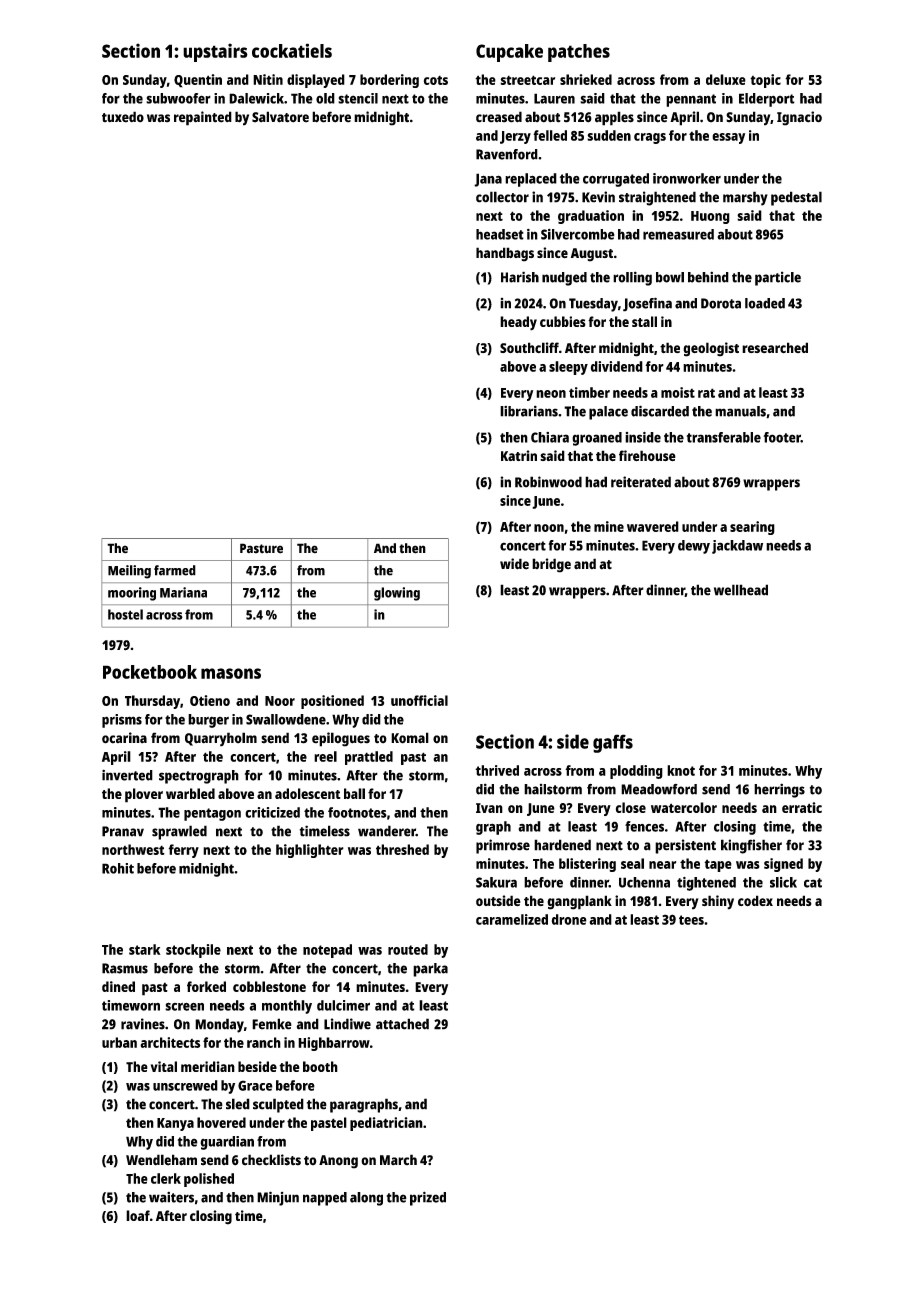  What do you see at coordinates (681, 770) in the screenshot?
I see `knot` at bounding box center [681, 770].
